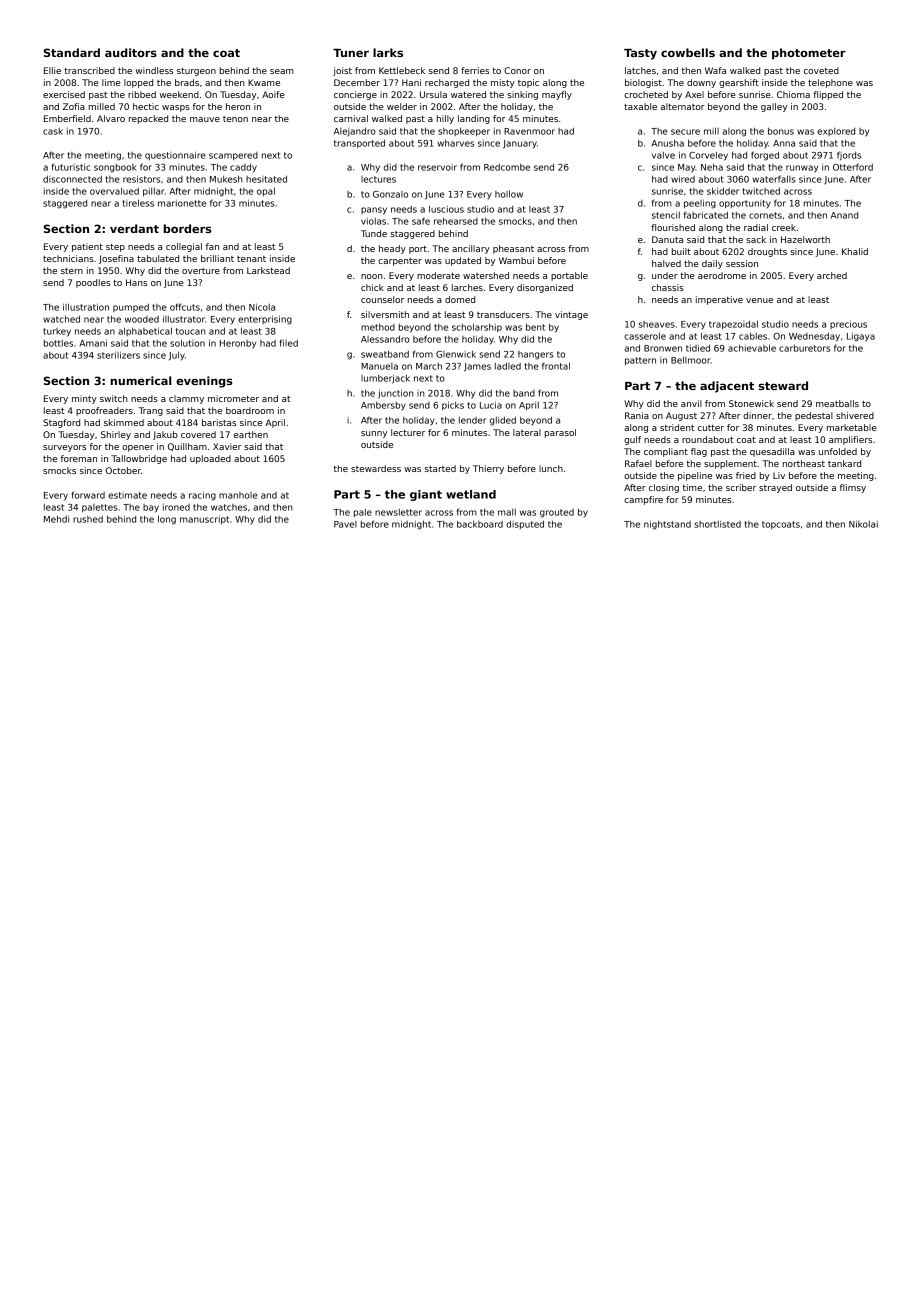 The image size is (924, 1308). I want to click on Stagford, so click(61, 423).
